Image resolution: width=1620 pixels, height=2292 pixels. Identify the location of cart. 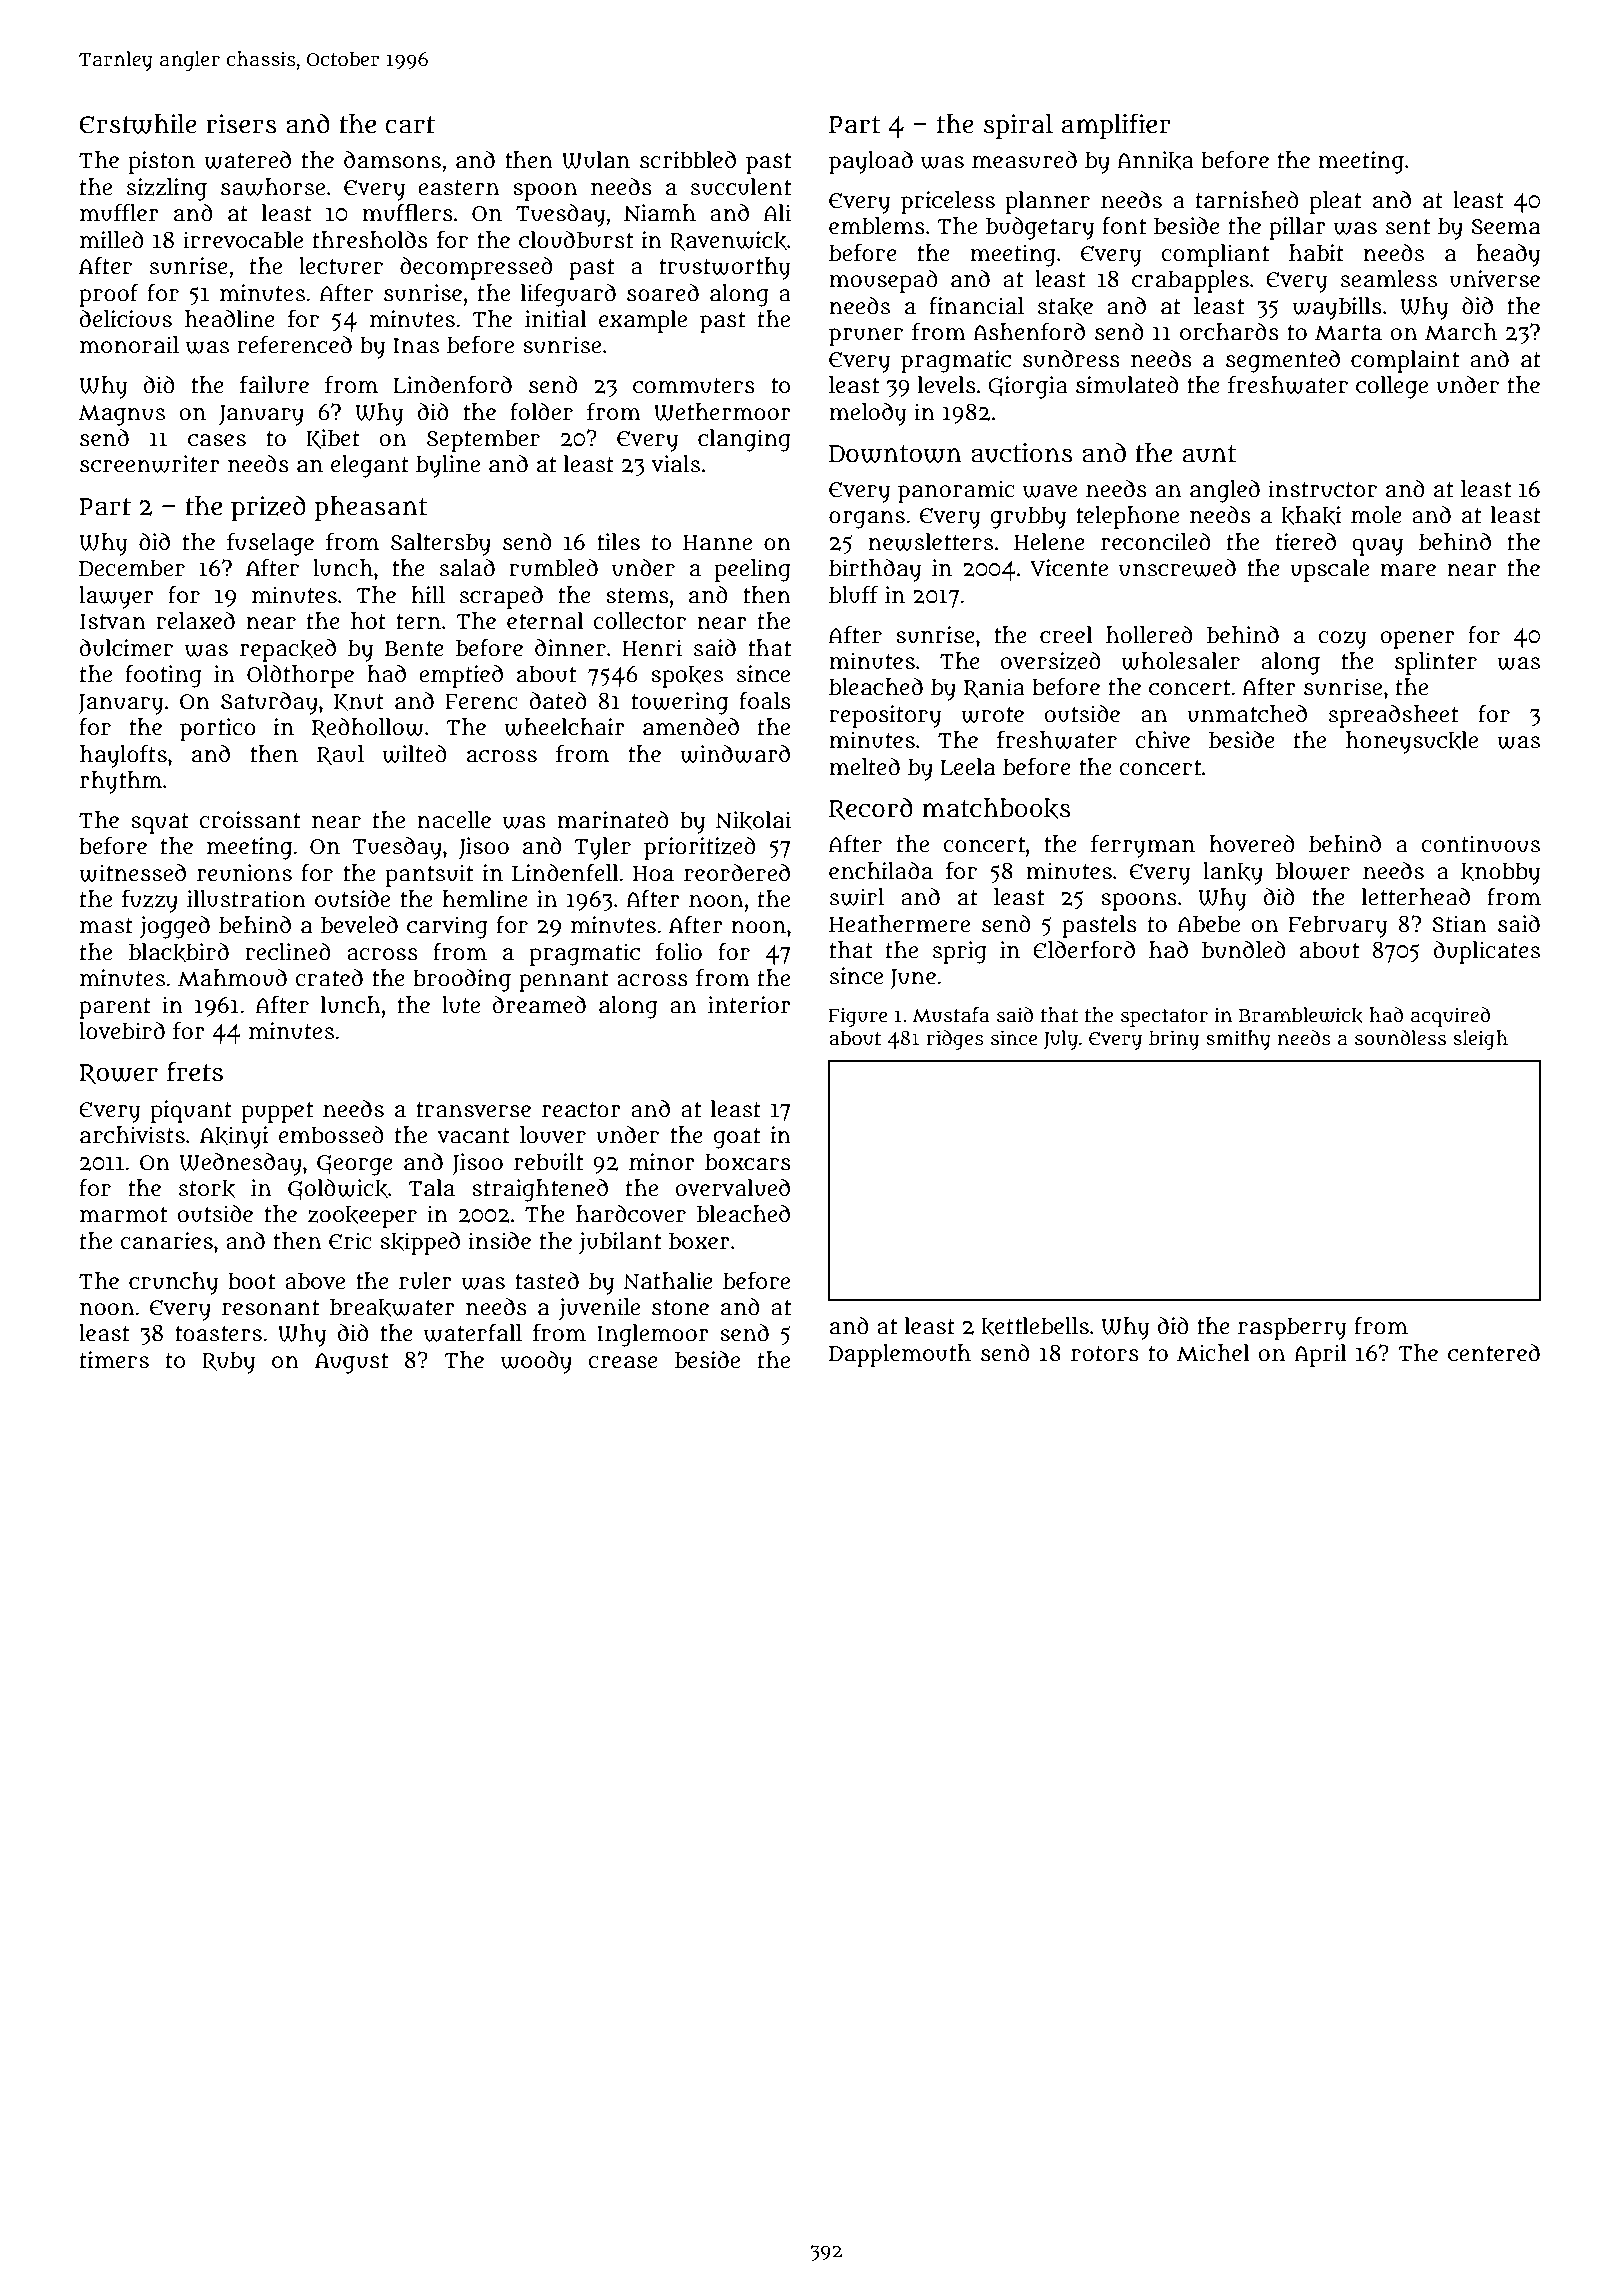
(410, 125).
